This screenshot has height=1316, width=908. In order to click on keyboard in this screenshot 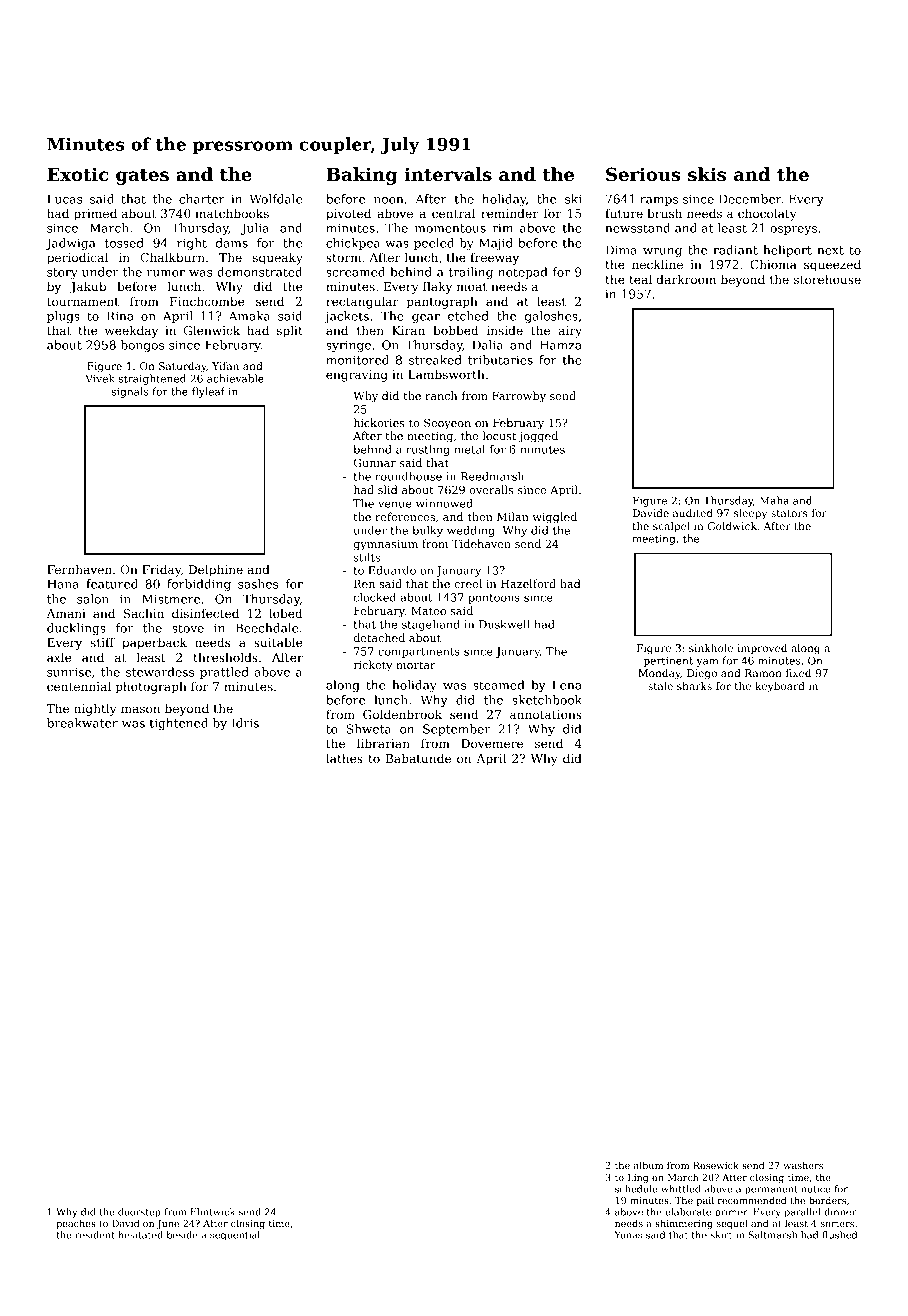, I will do `click(780, 687)`.
